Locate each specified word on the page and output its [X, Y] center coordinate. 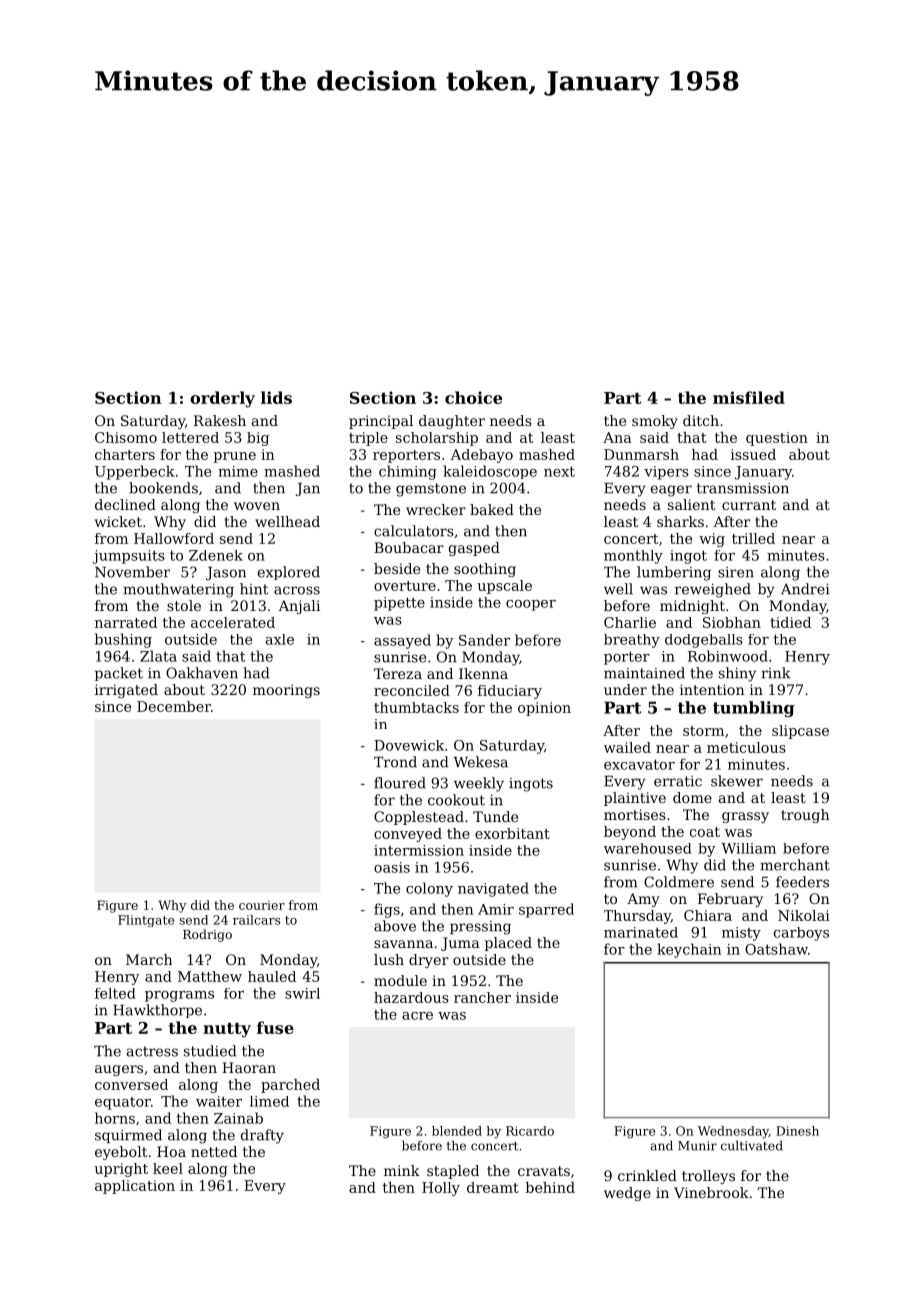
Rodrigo [207, 935]
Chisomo [126, 437]
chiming [408, 472]
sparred [546, 910]
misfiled [749, 397]
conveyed [408, 835]
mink [402, 1170]
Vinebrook [711, 1192]
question [777, 439]
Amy [643, 900]
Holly [441, 1189]
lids [276, 397]
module [400, 980]
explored [289, 573]
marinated [641, 932]
